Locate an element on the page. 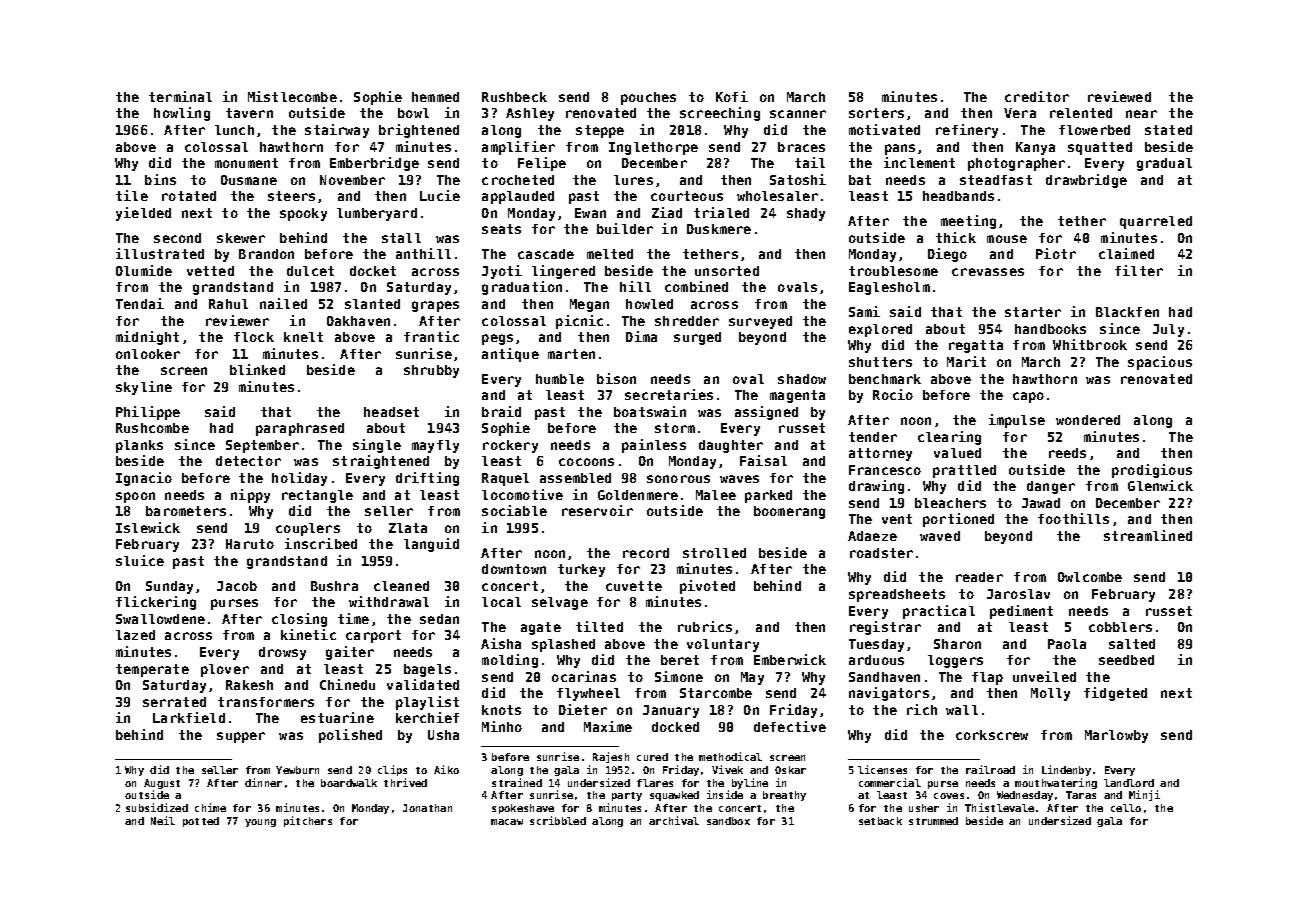  terminal is located at coordinates (180, 96).
